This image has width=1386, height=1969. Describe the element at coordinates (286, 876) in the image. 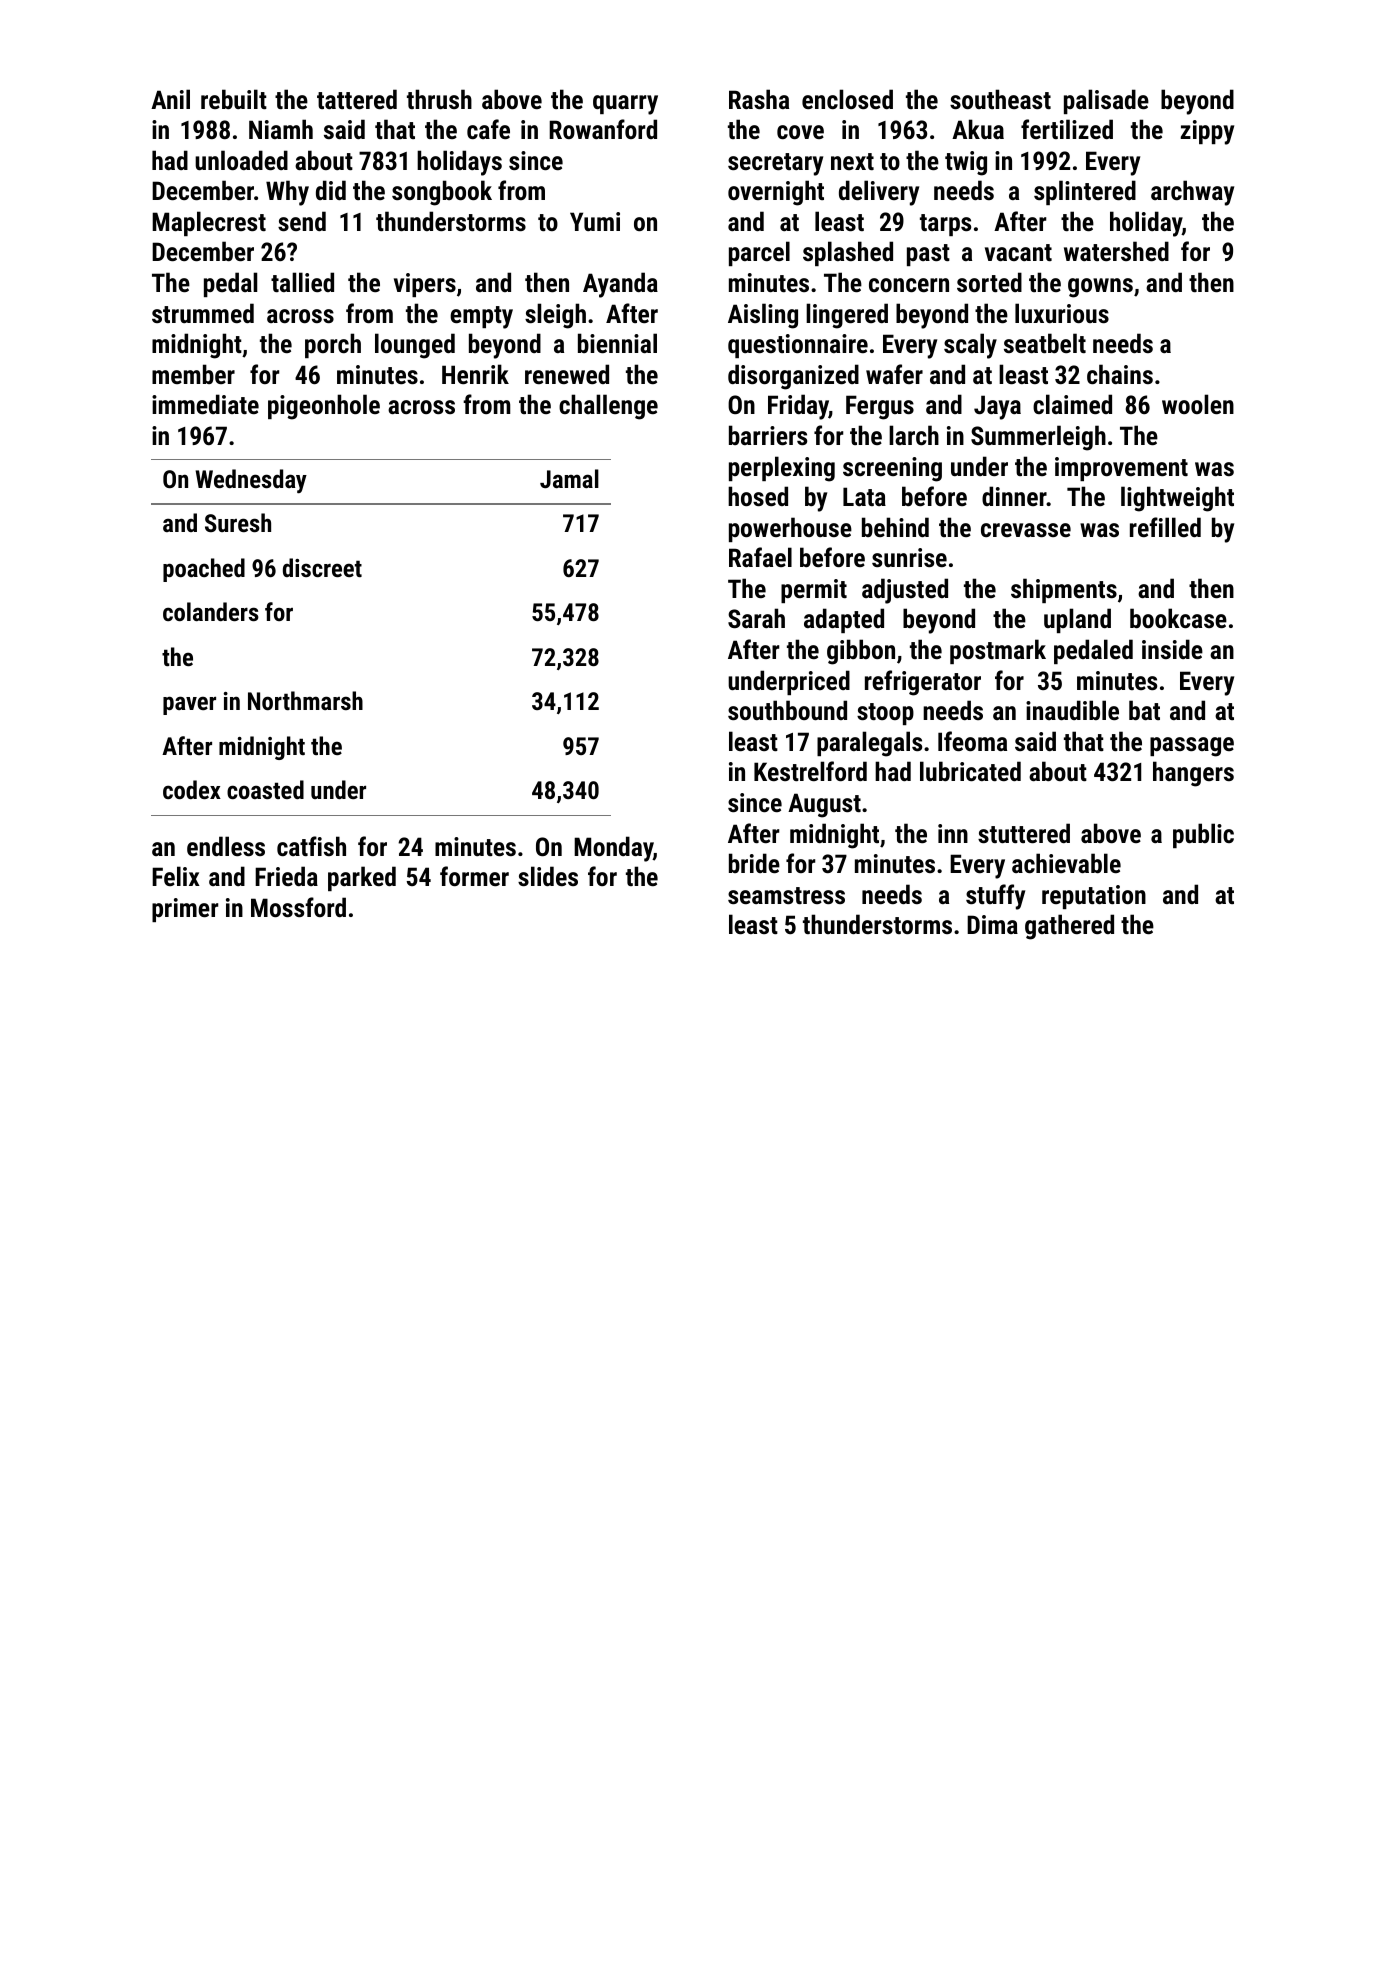

I see `Frieda` at that location.
